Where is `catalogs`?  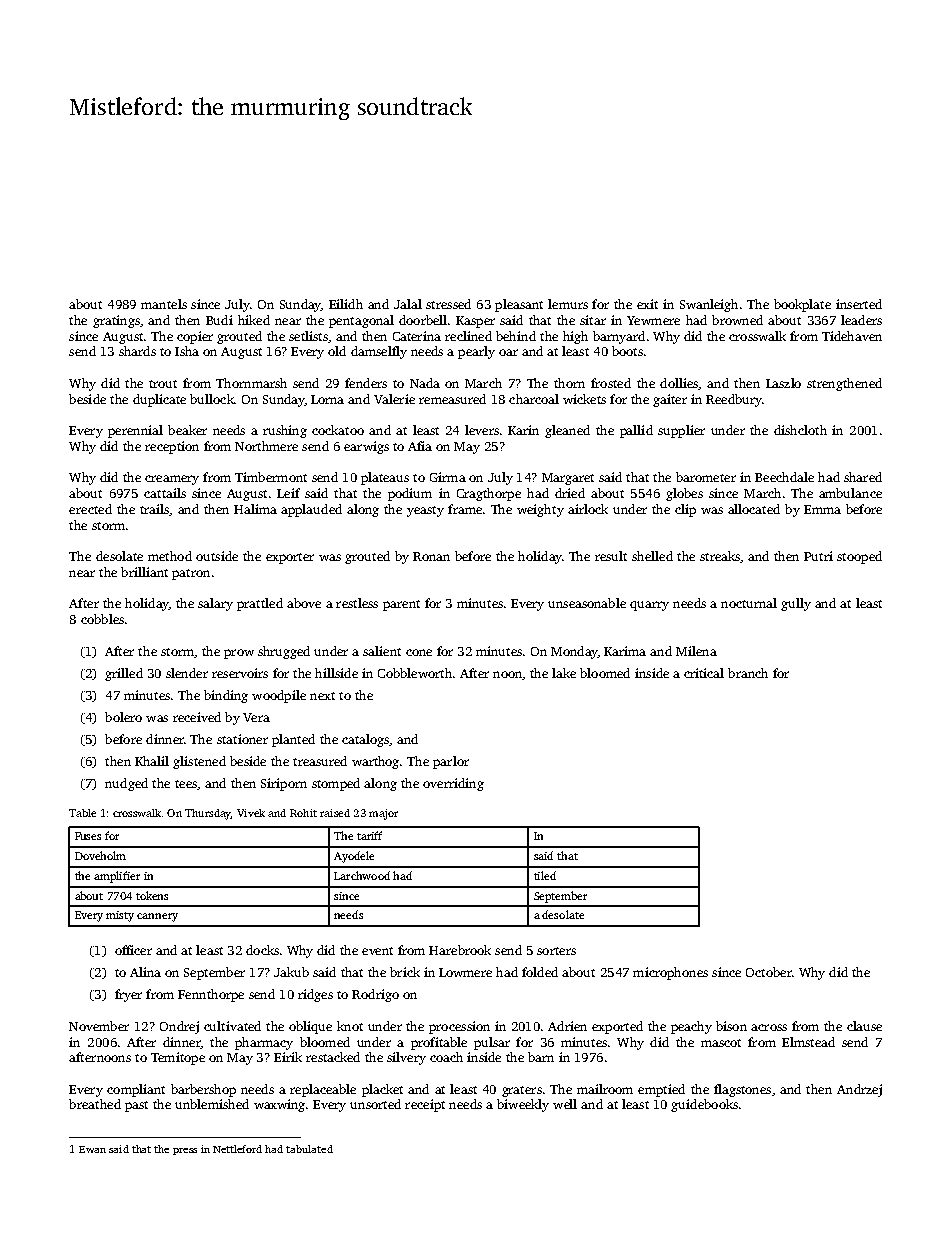
catalogs is located at coordinates (365, 740).
